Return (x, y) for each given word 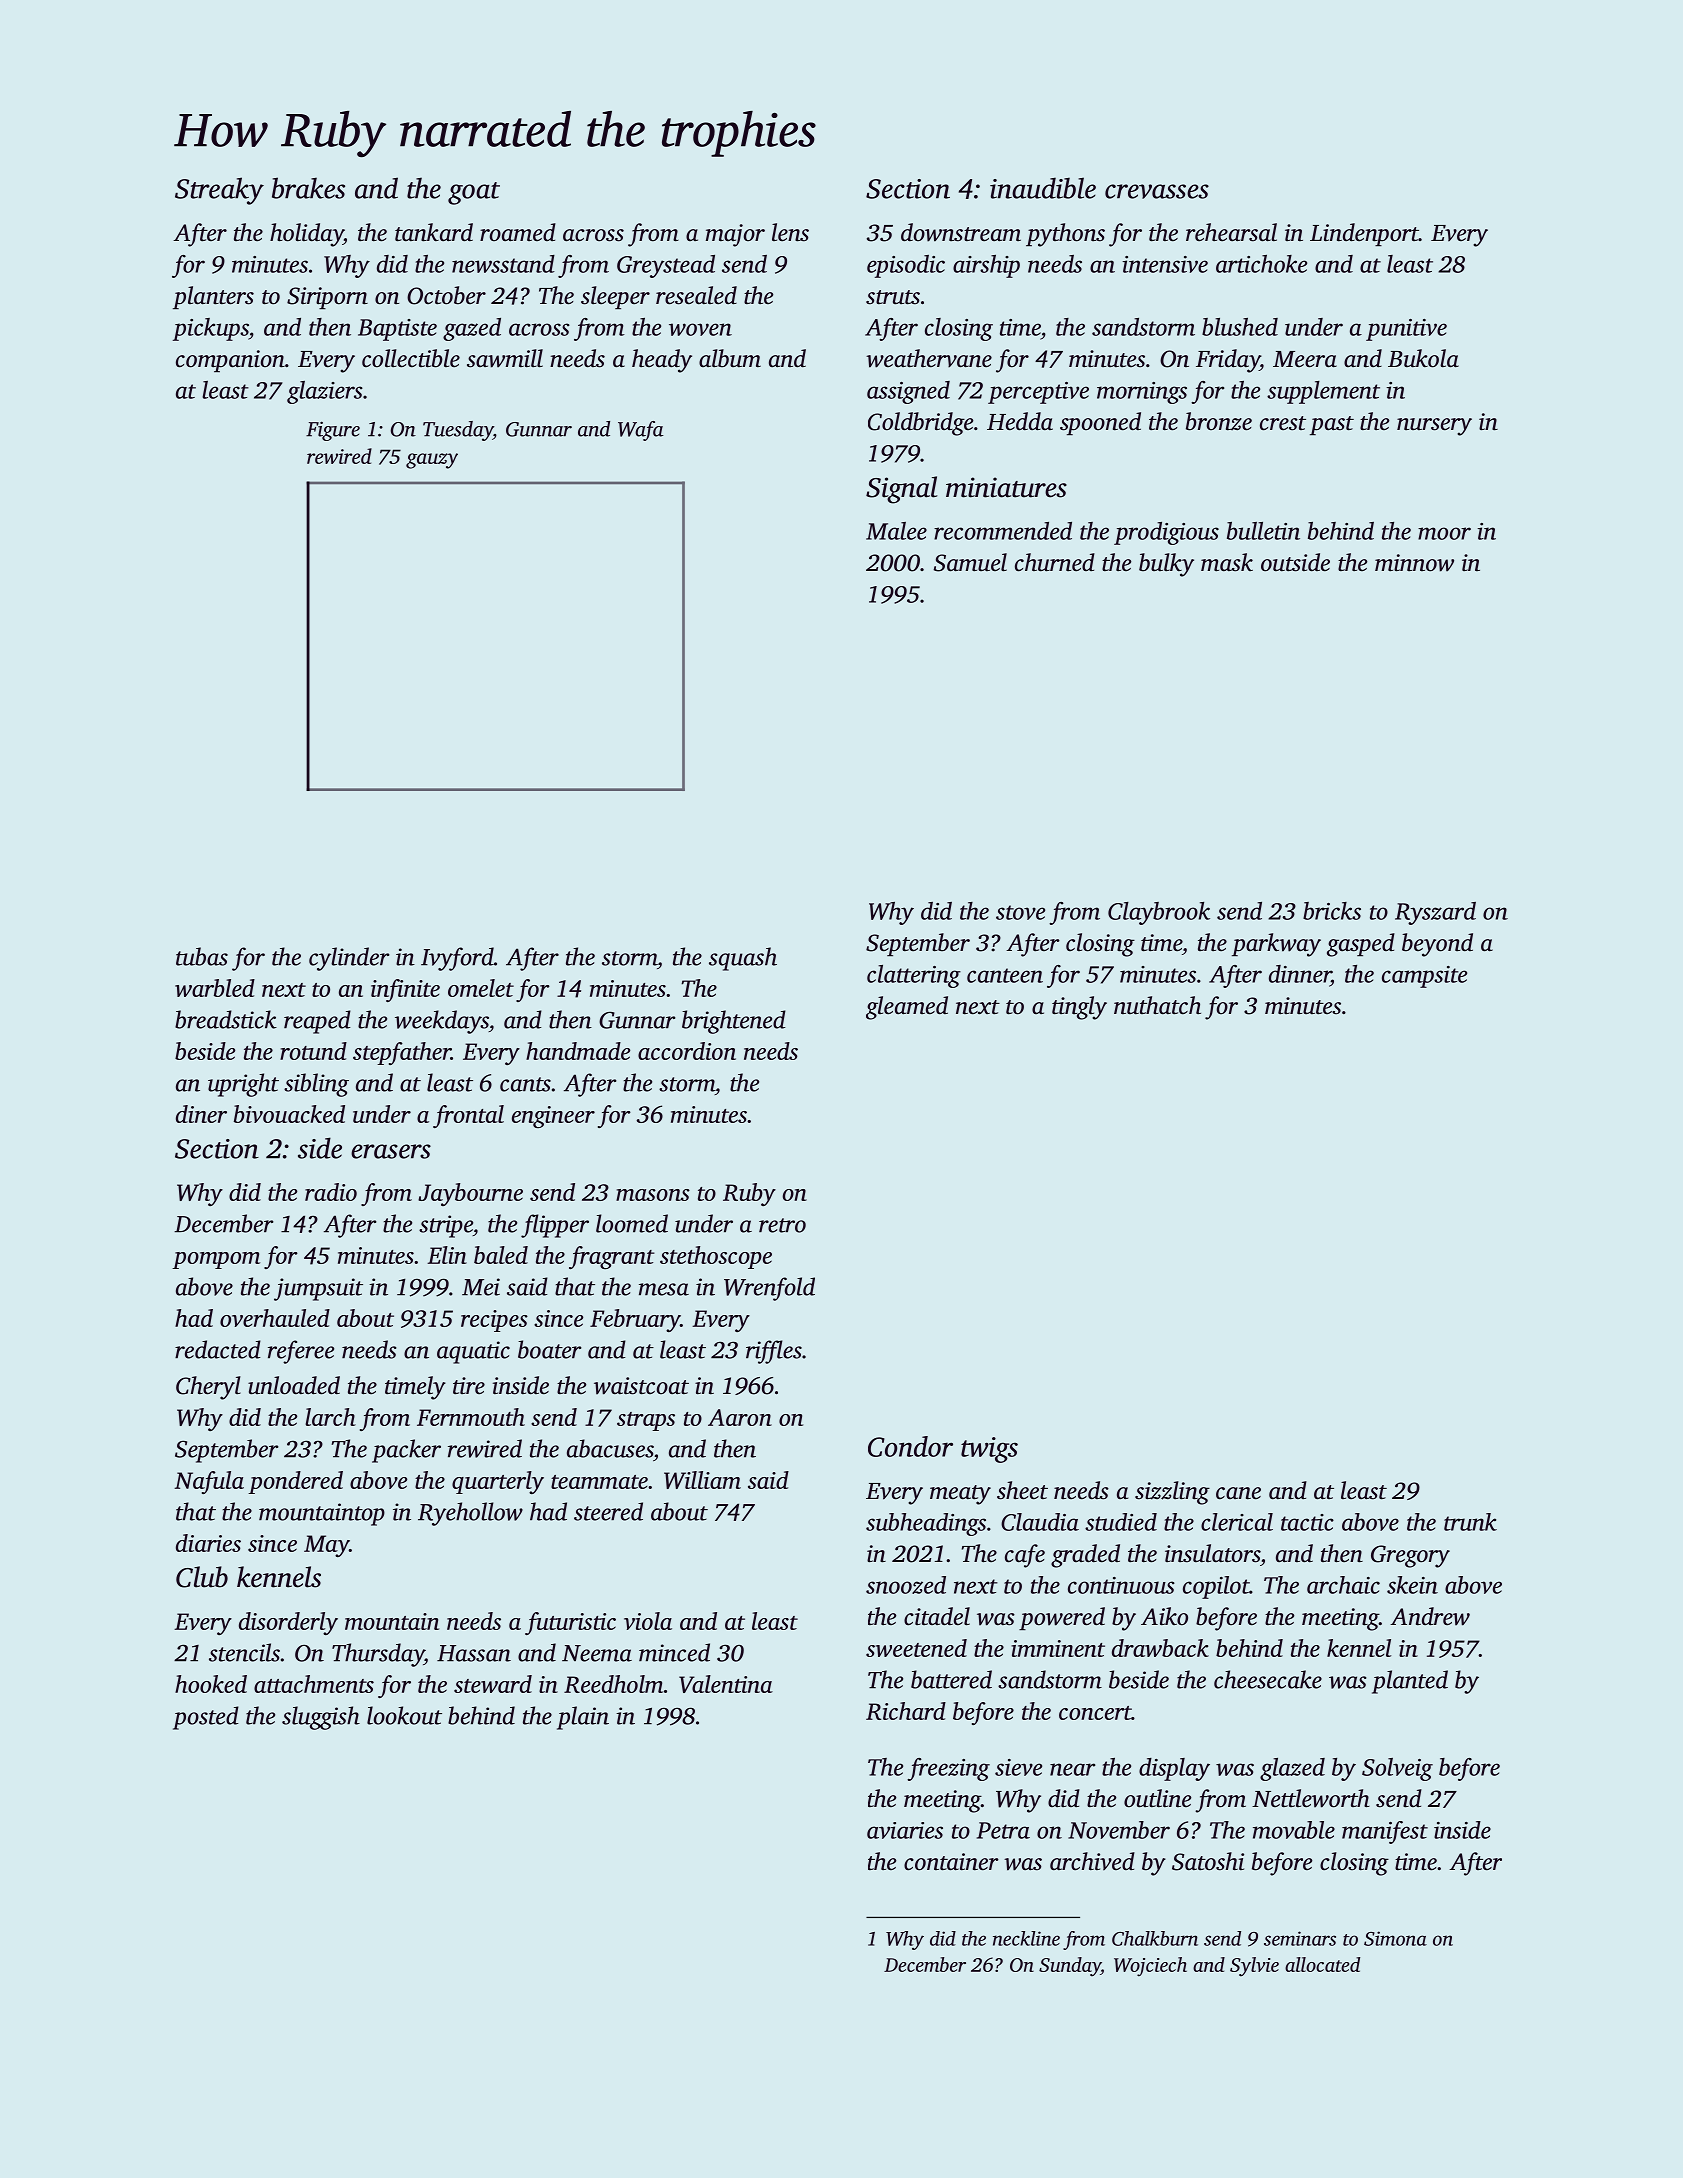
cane (1238, 1493)
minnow (1414, 563)
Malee (896, 531)
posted (206, 1718)
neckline (1026, 1938)
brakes (308, 188)
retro (782, 1225)
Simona (1395, 1938)
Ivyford (457, 959)
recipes (494, 1321)
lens (790, 232)
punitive (1406, 330)
